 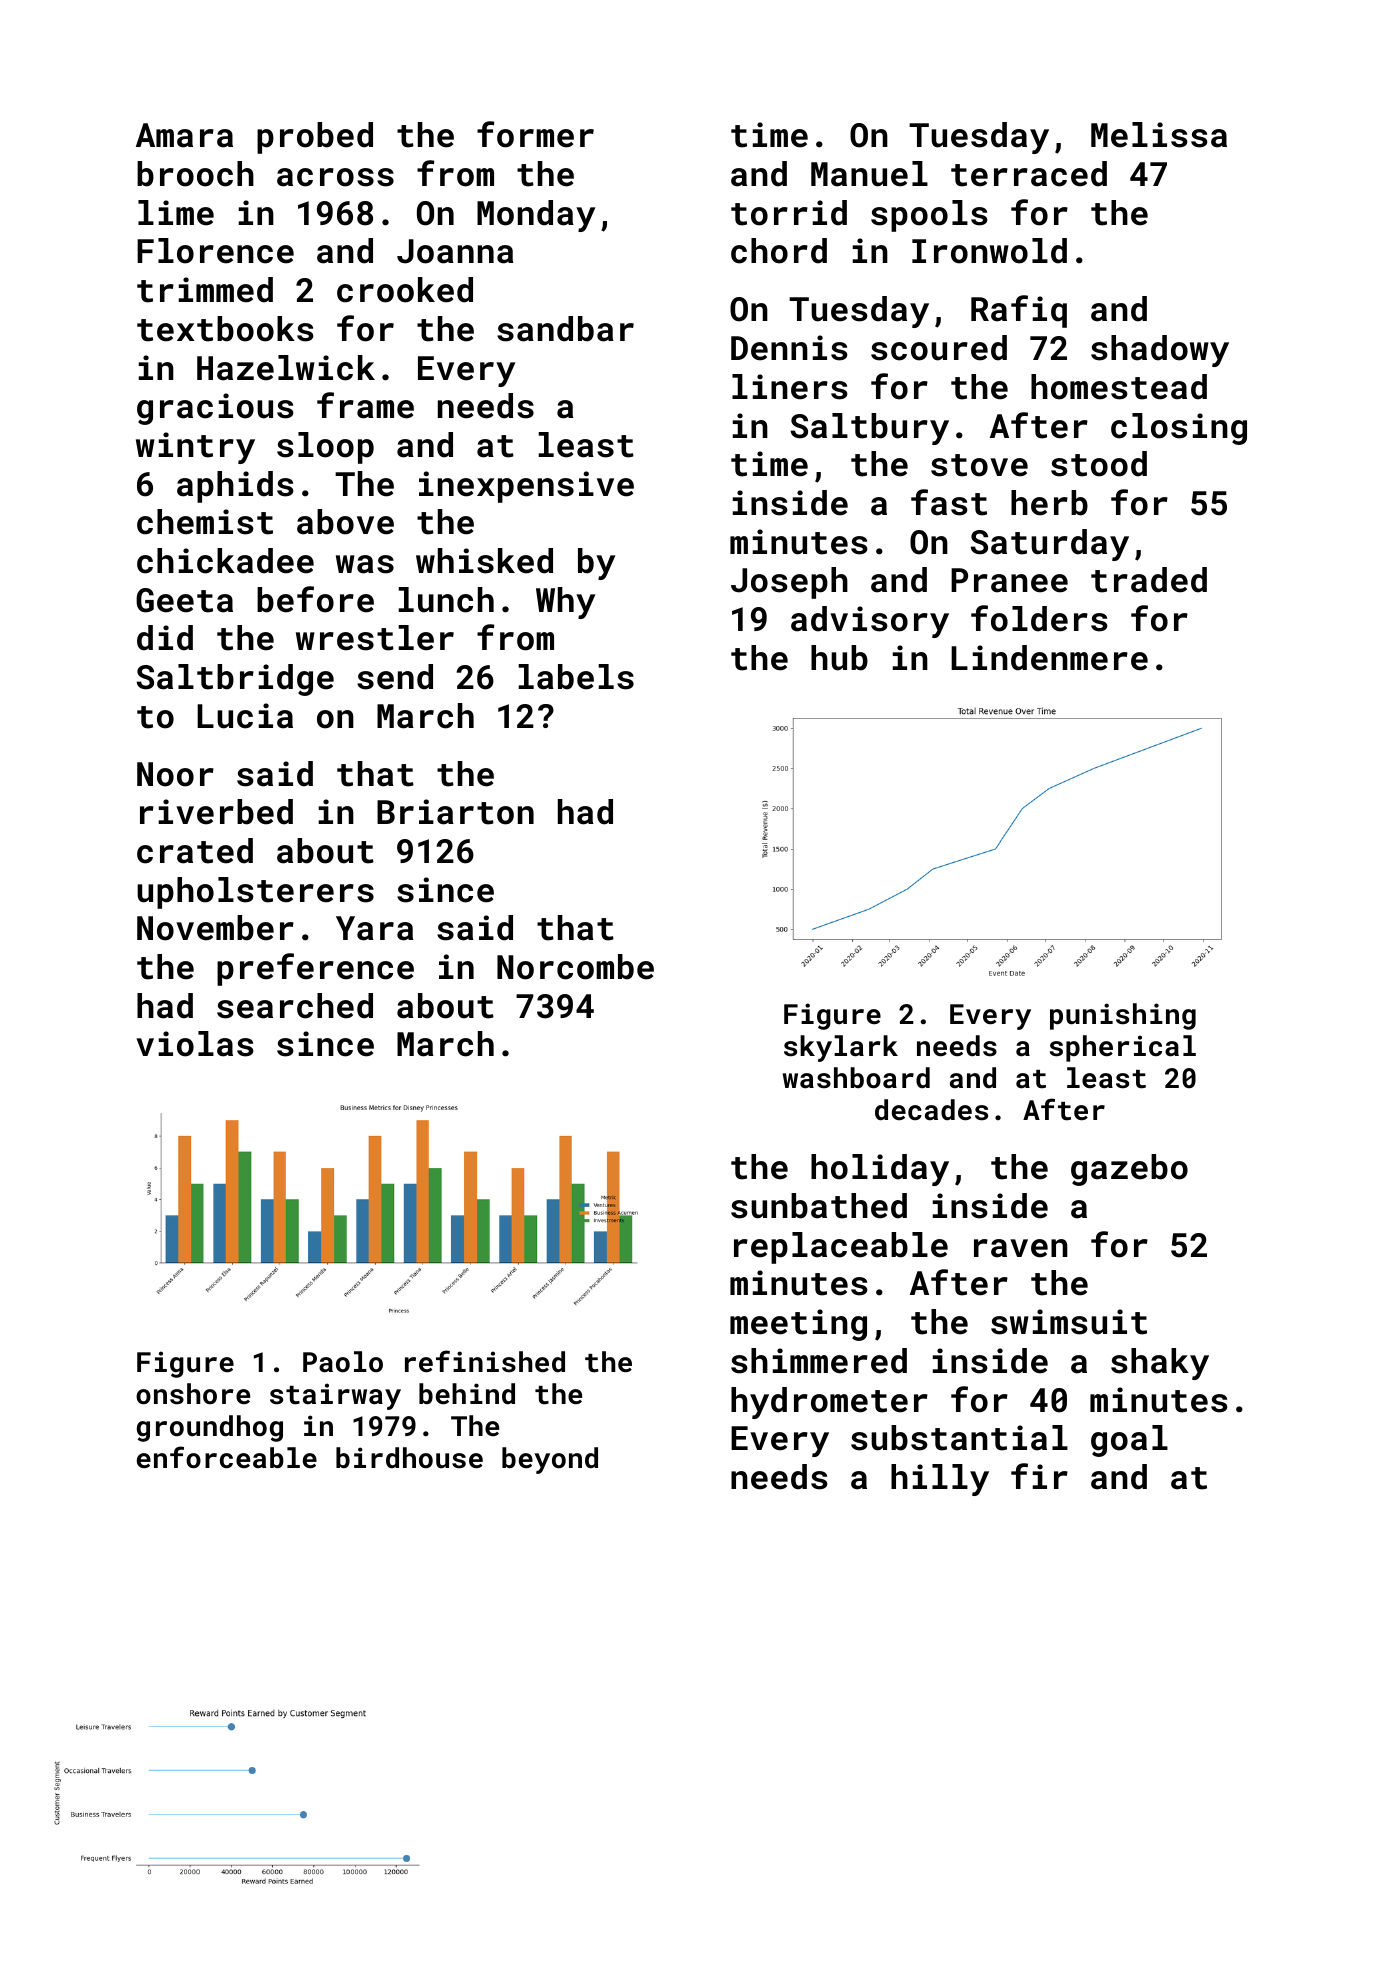 I want to click on skylark, so click(x=841, y=1048).
